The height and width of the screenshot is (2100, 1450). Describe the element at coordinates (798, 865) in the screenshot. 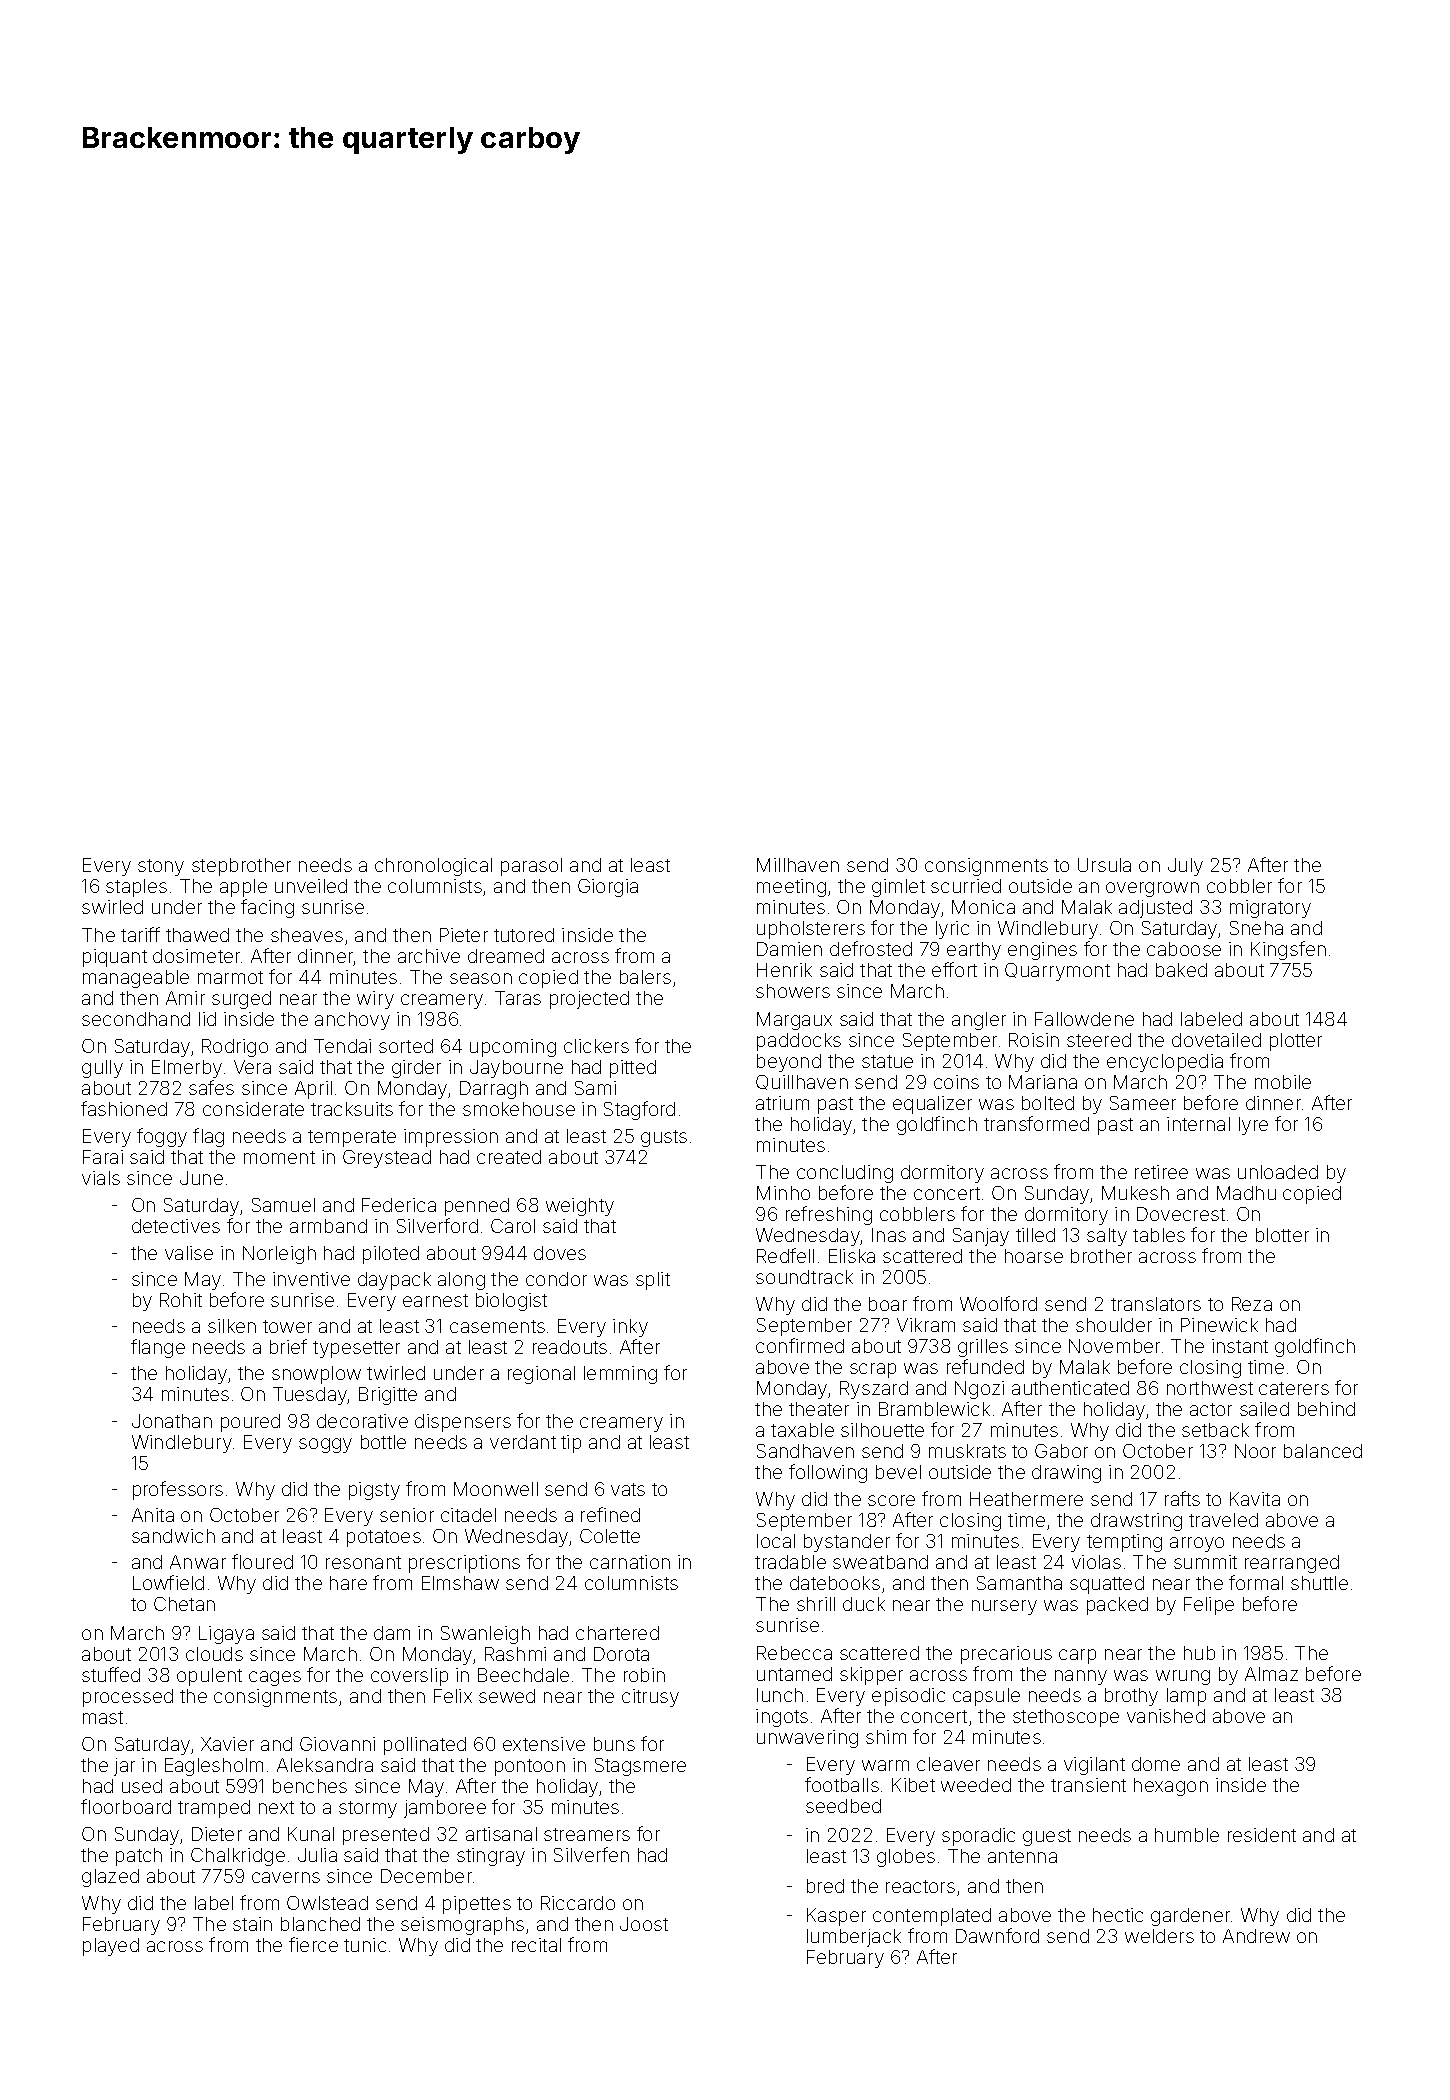

I see `Millhaven` at that location.
